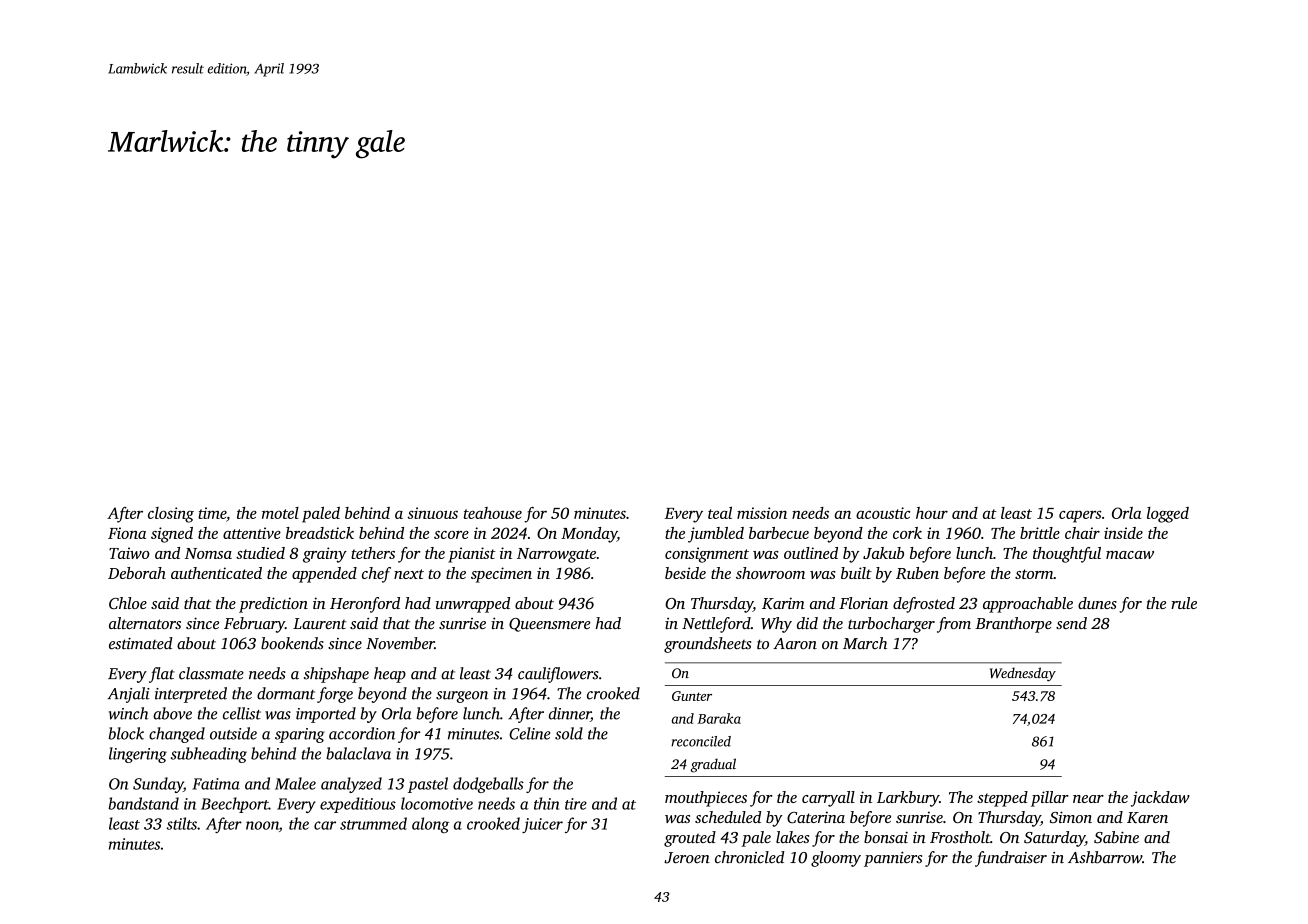  What do you see at coordinates (262, 825) in the page?
I see `noon` at bounding box center [262, 825].
